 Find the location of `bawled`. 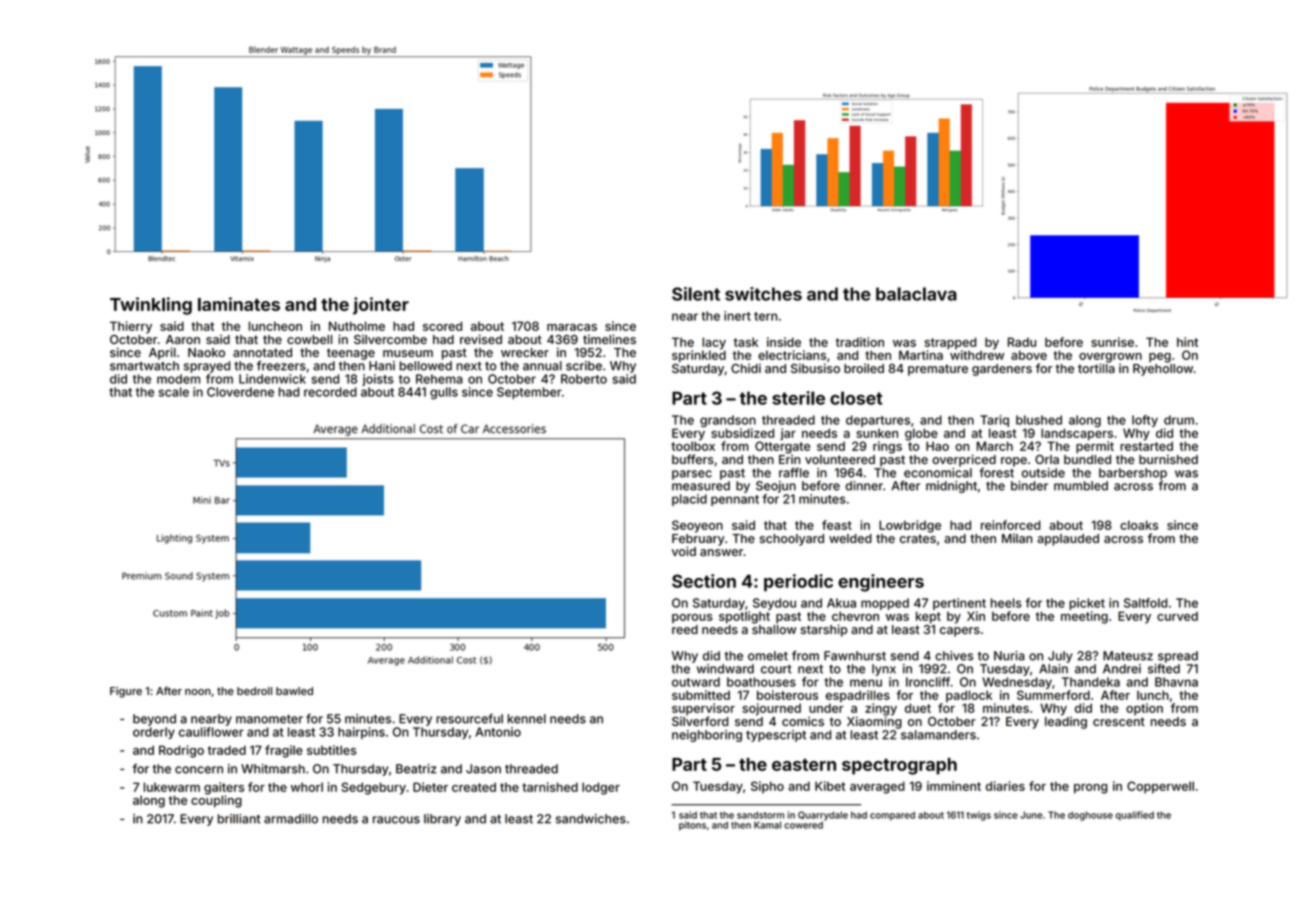

bawled is located at coordinates (294, 691).
